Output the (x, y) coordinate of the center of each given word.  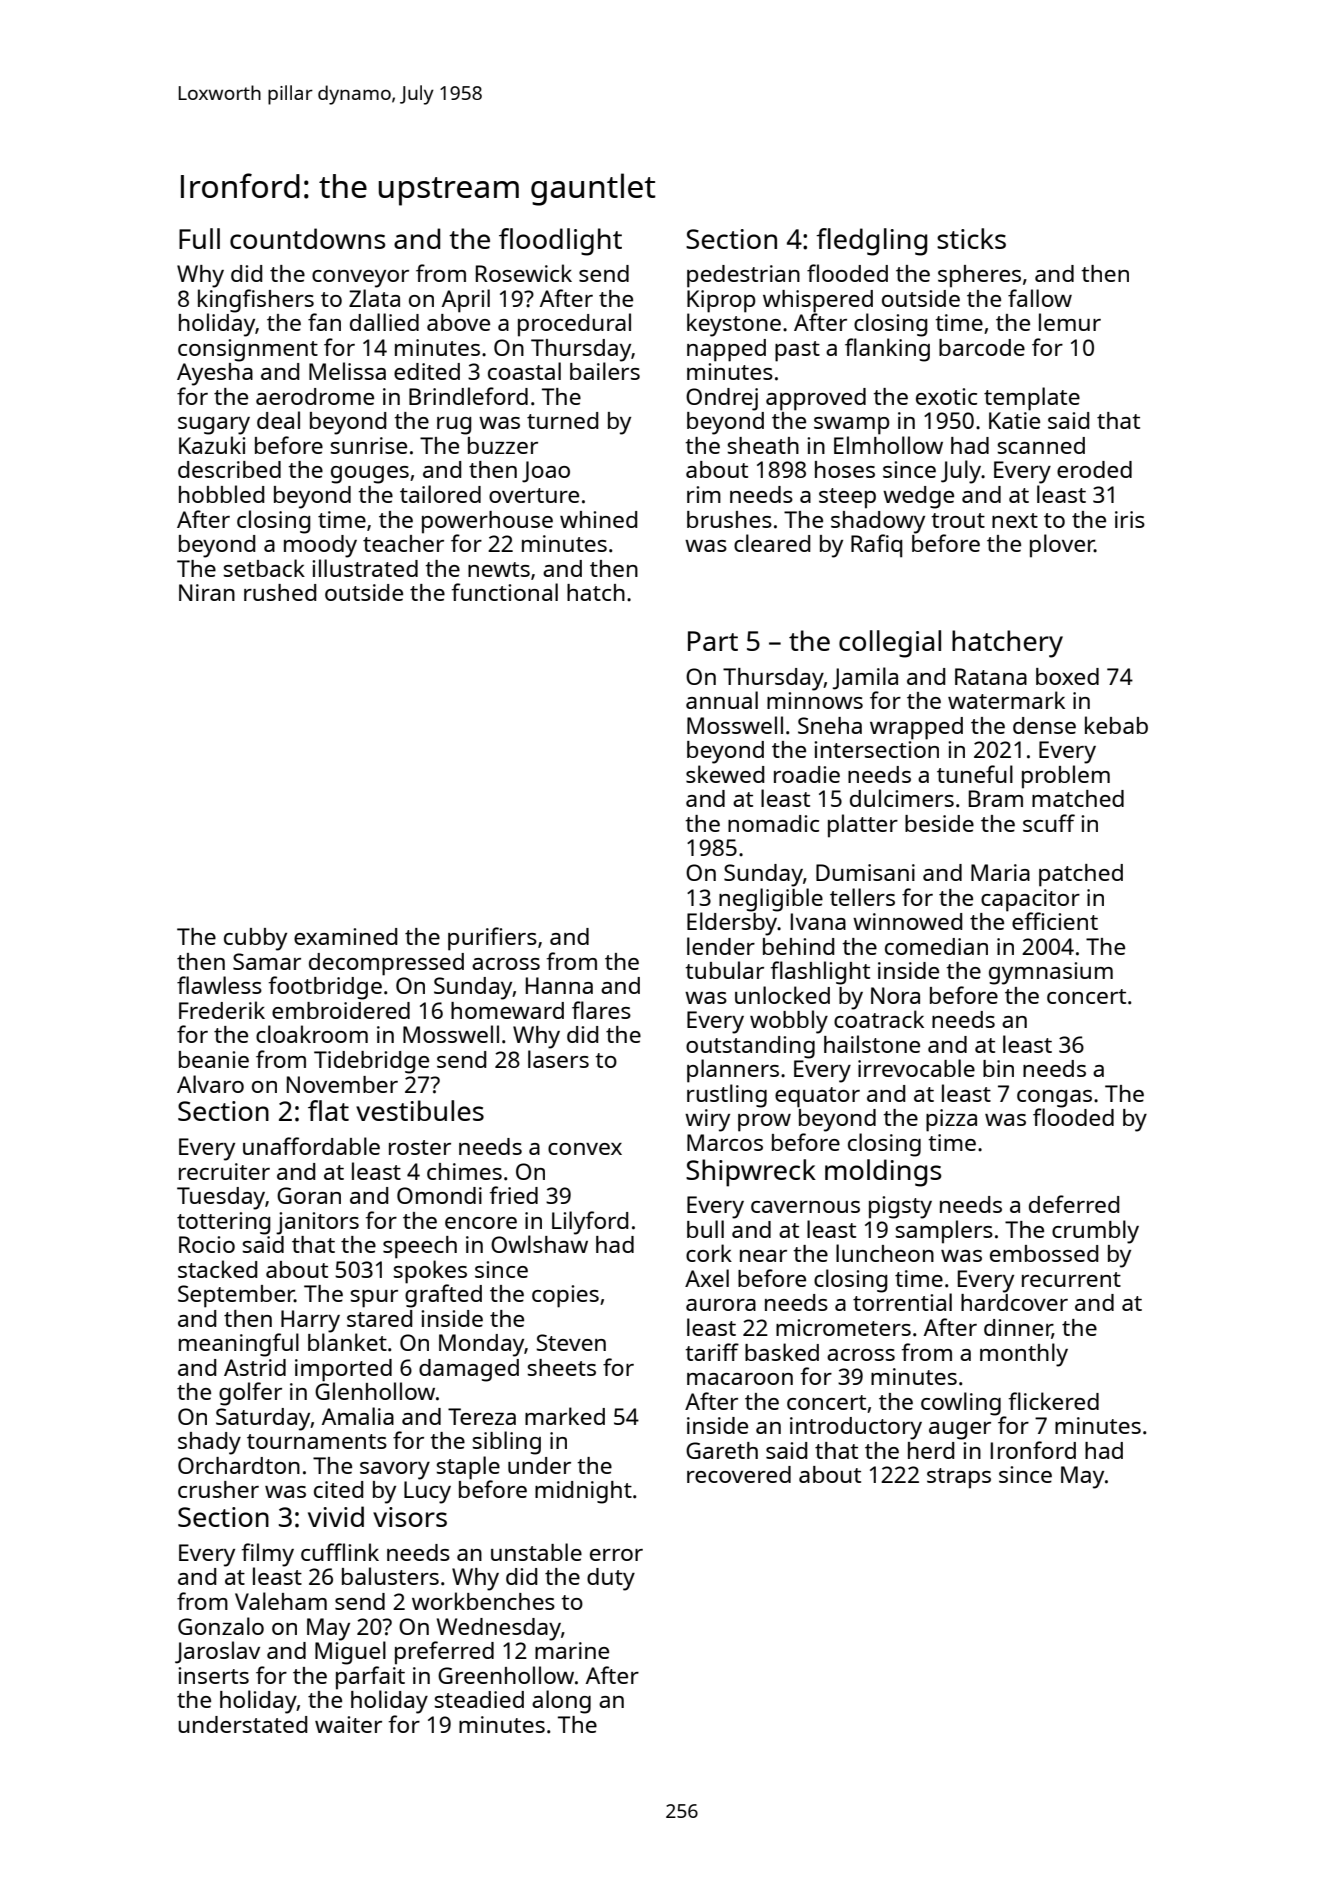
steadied (479, 1699)
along (561, 1702)
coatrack (879, 1019)
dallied (384, 322)
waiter (348, 1724)
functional (504, 592)
